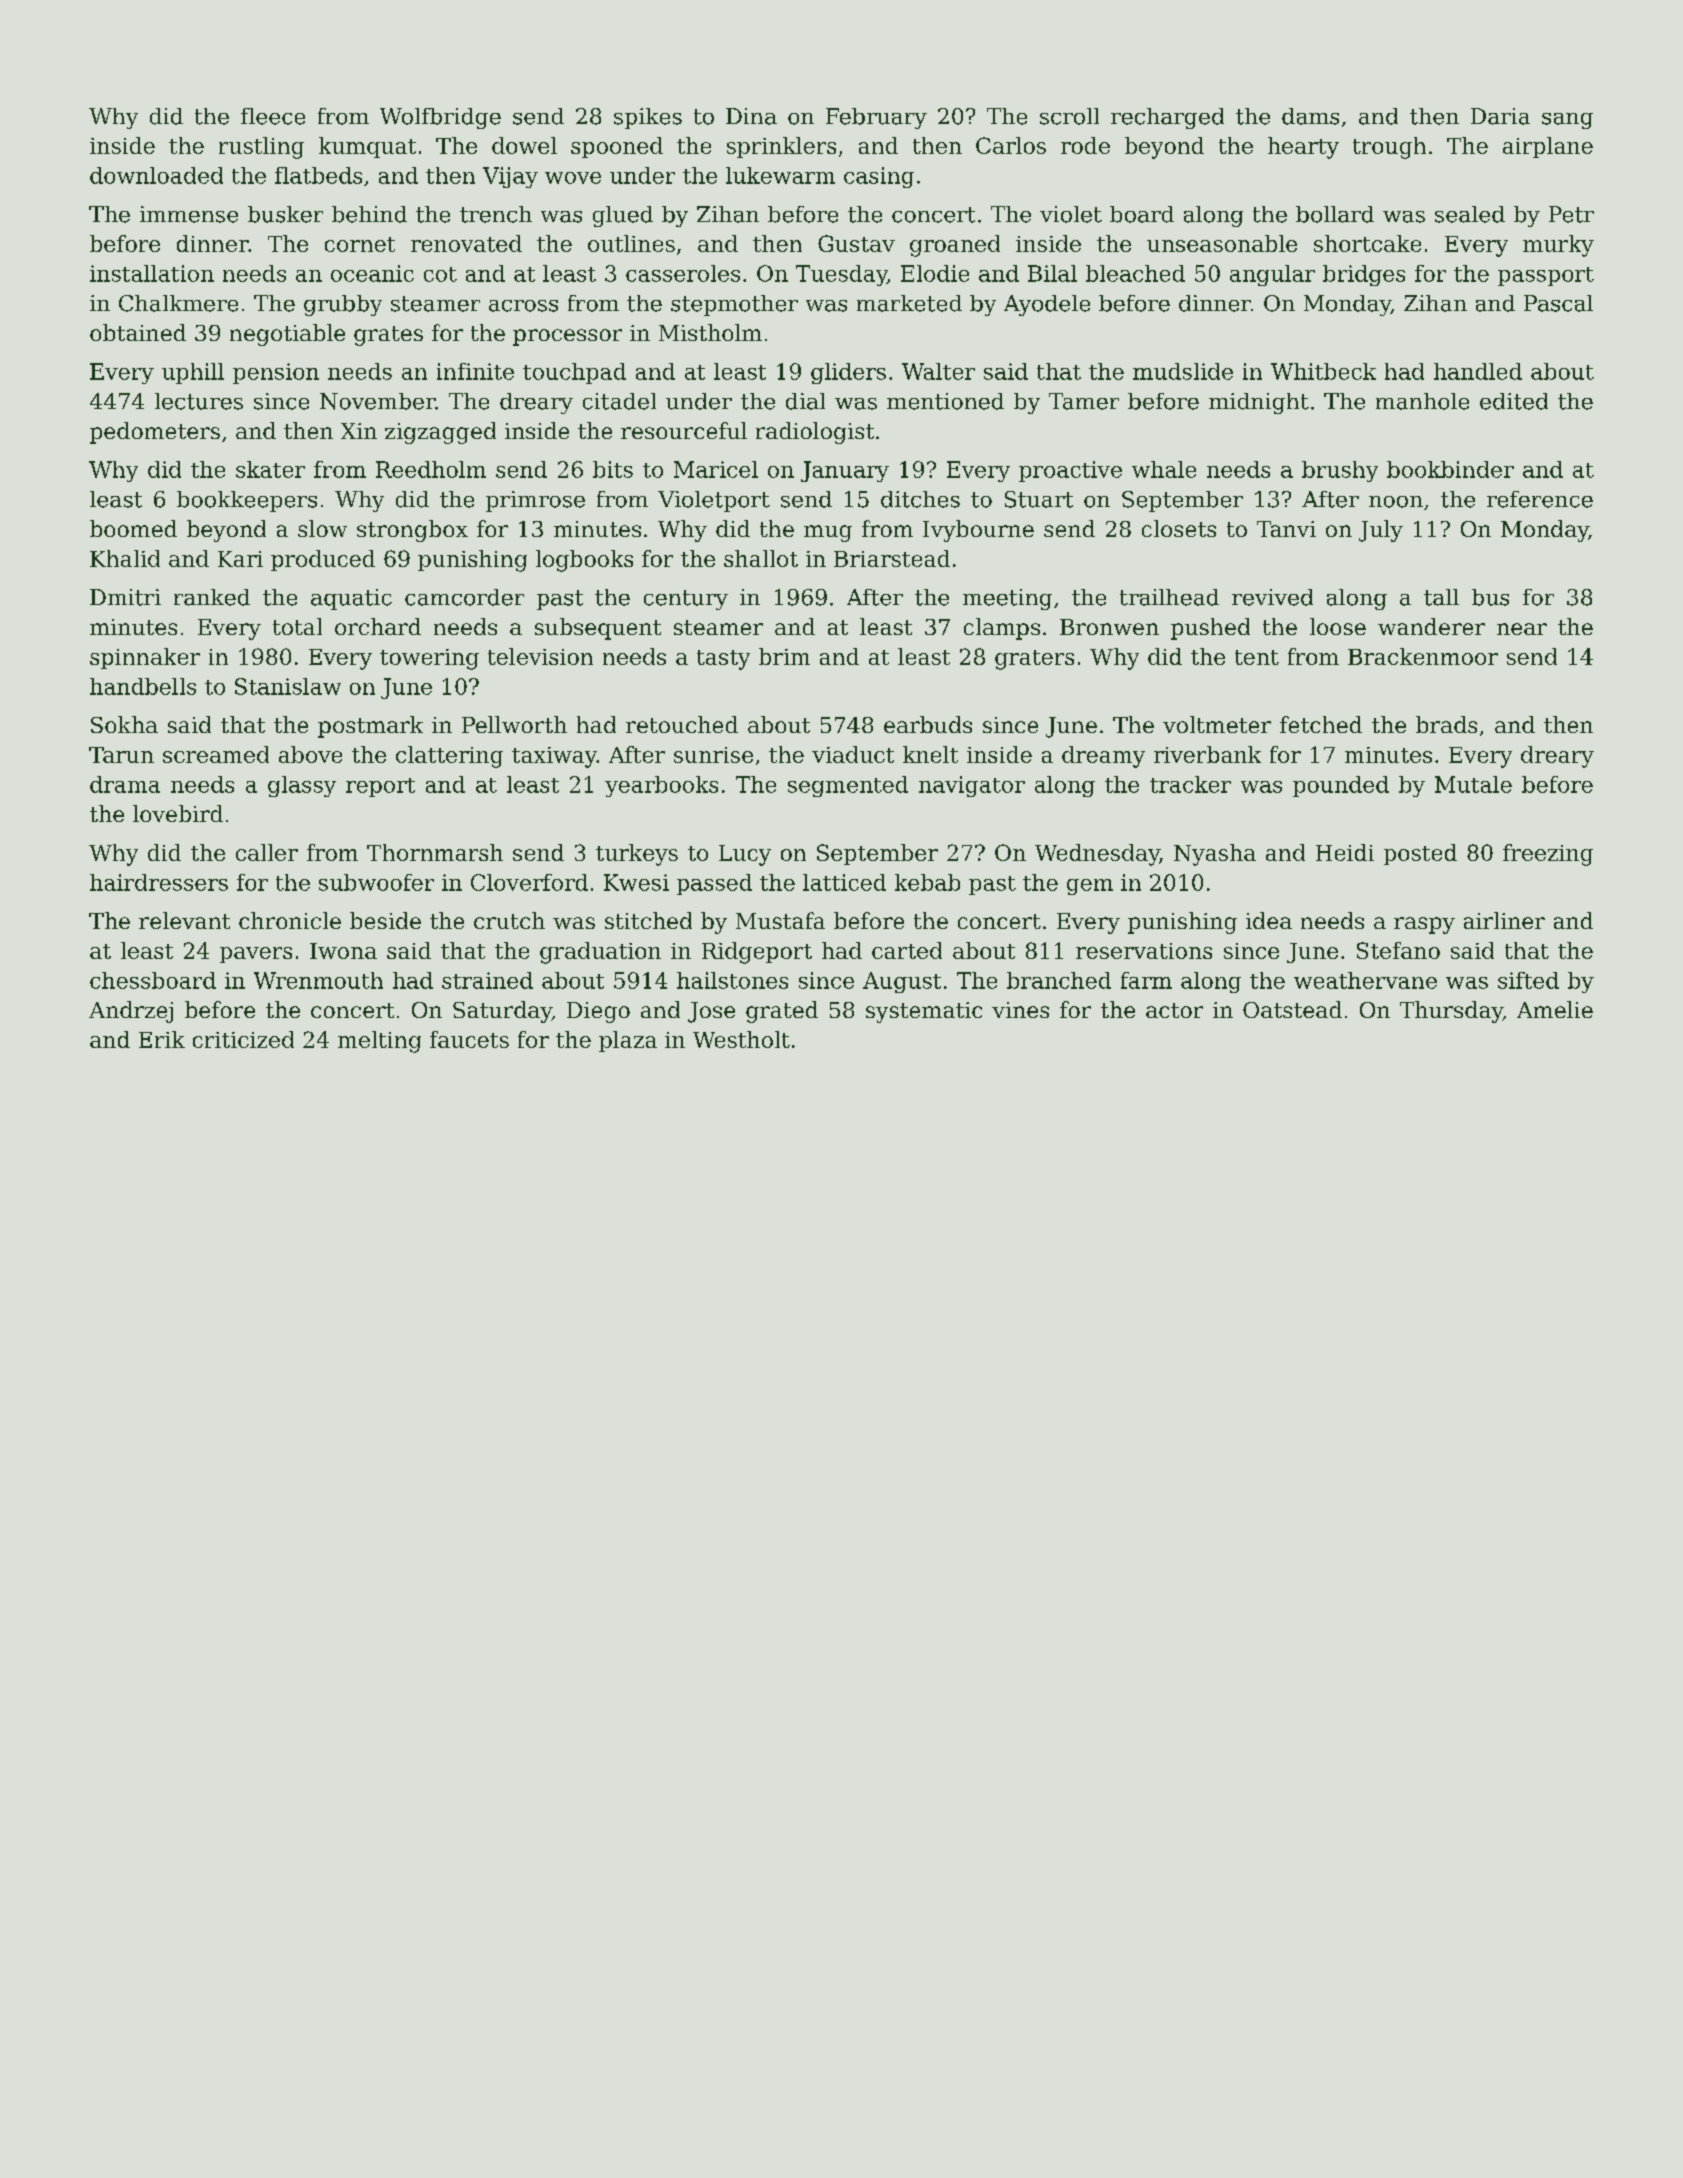 The width and height of the page is (1683, 2178). I want to click on Pellworth, so click(514, 724).
